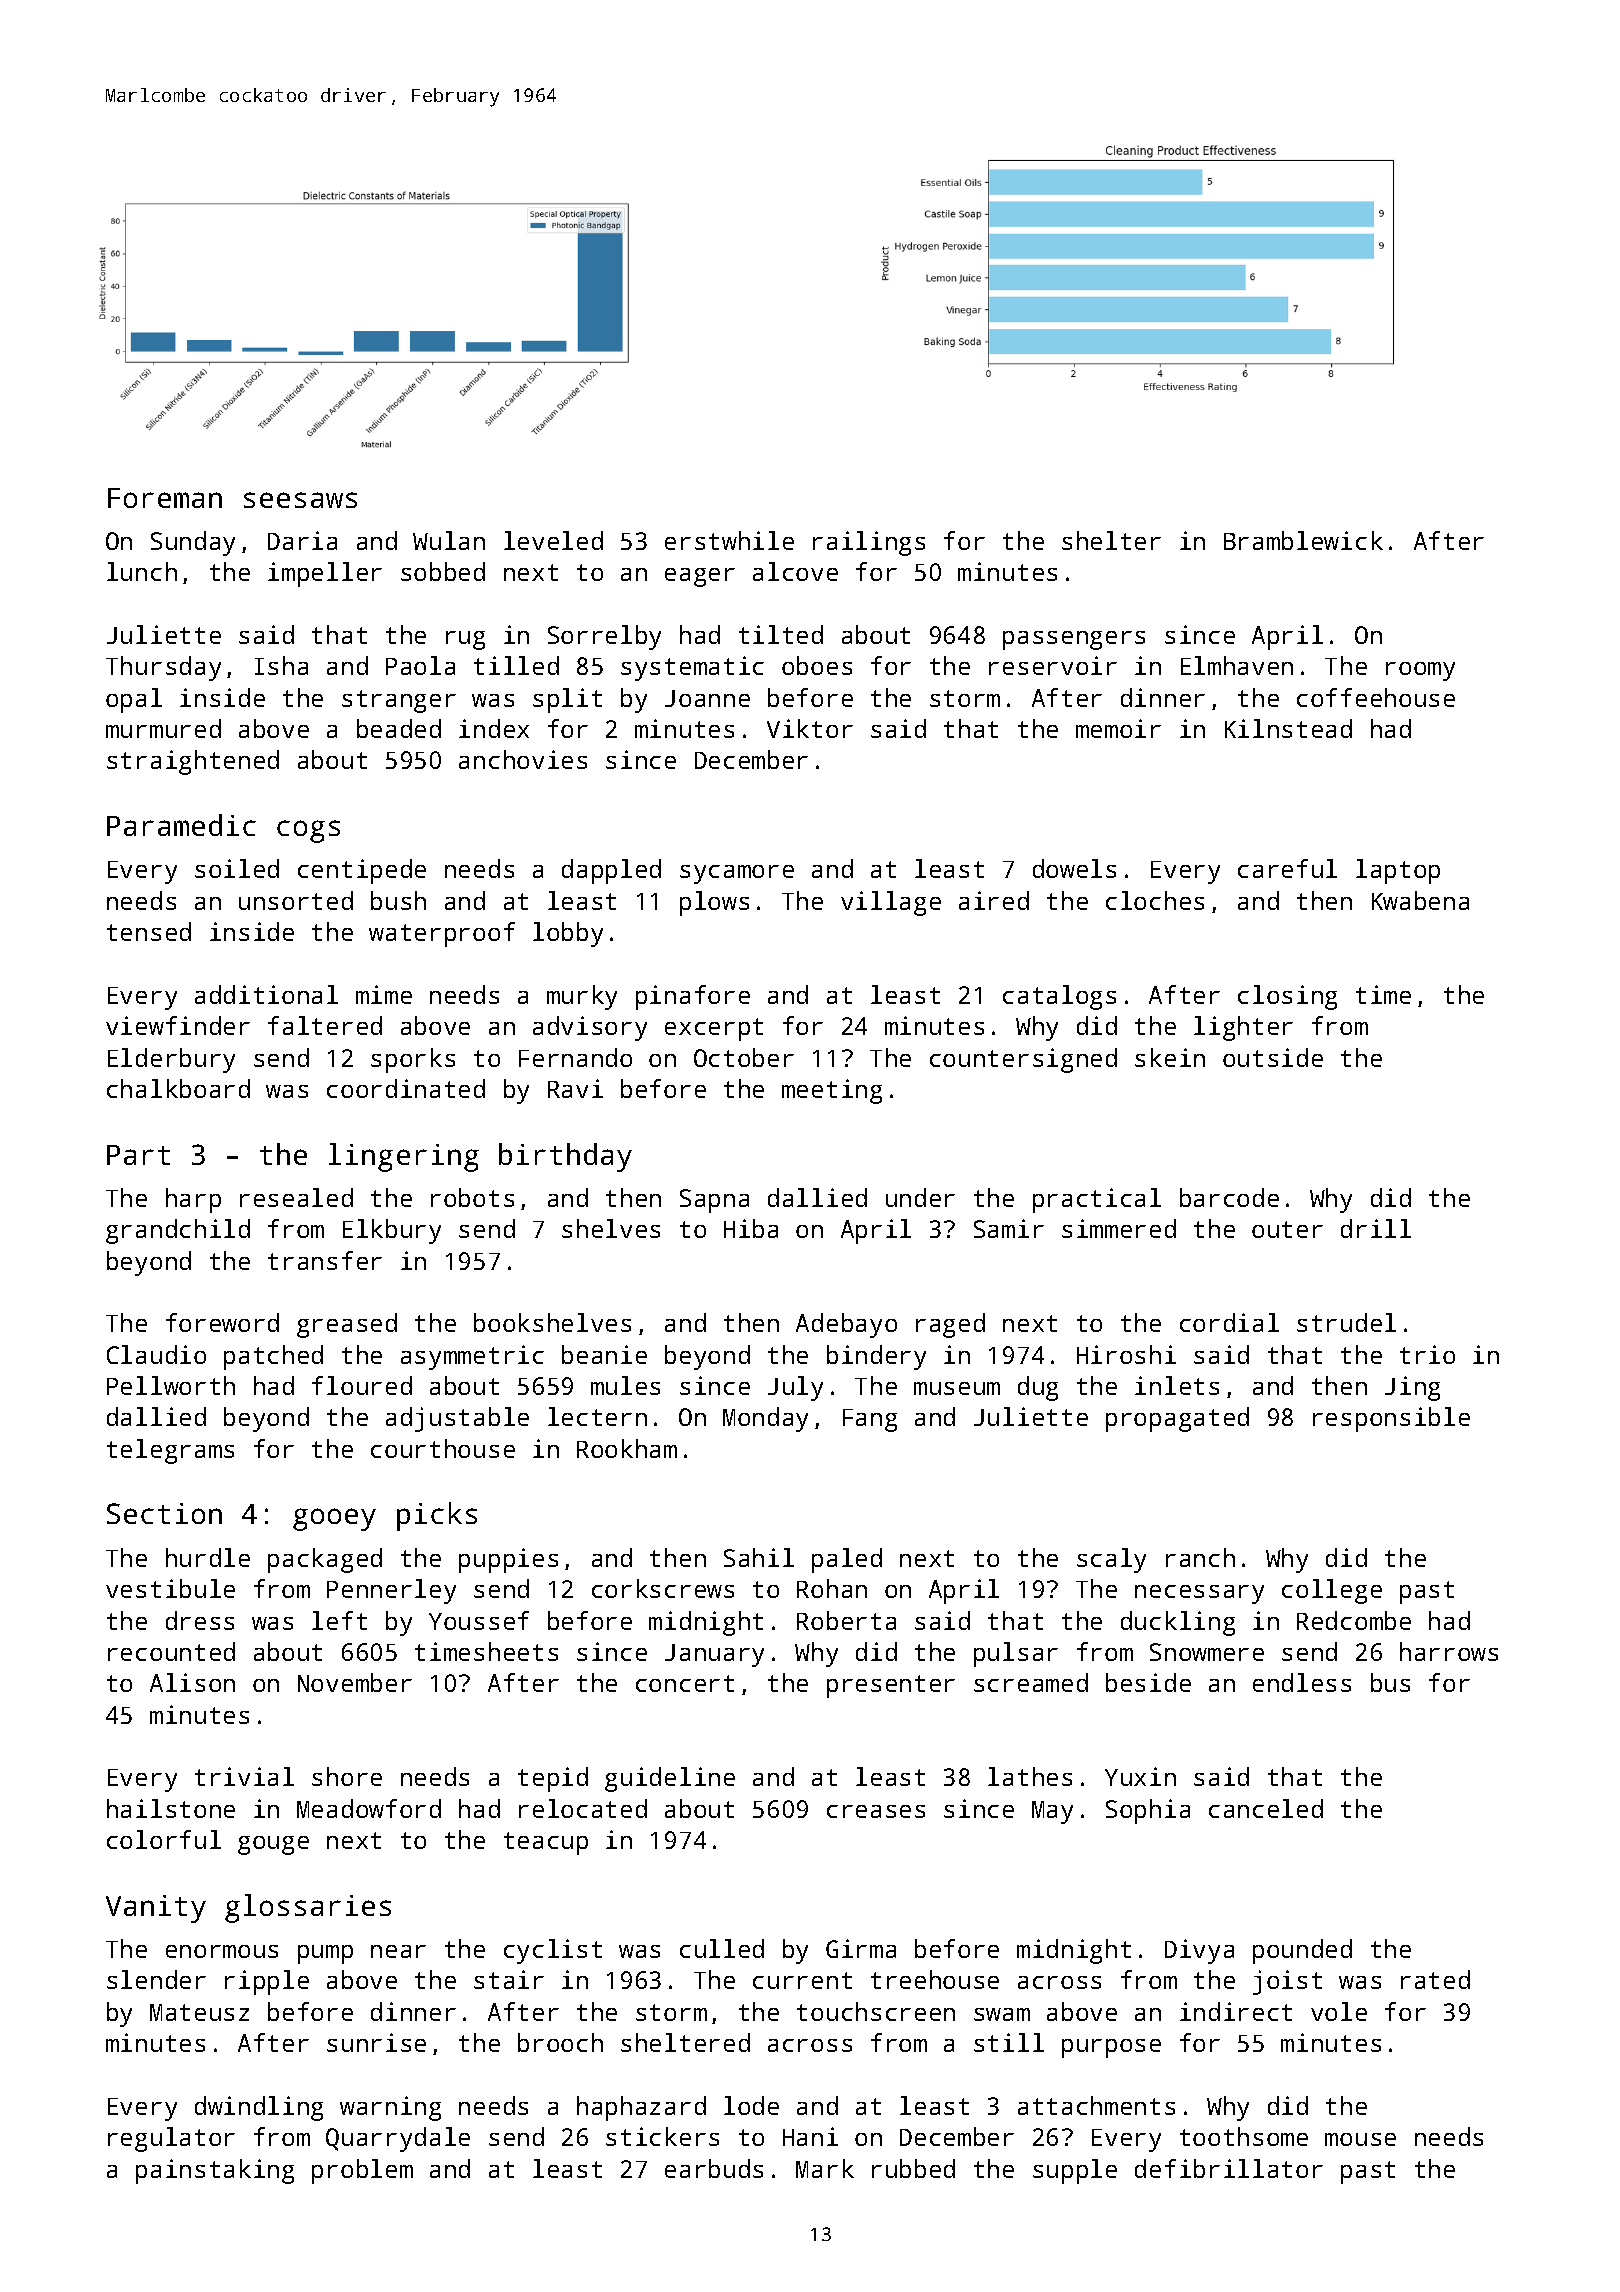 The height and width of the image is (2292, 1620). What do you see at coordinates (165, 498) in the image?
I see `Foreman` at bounding box center [165, 498].
